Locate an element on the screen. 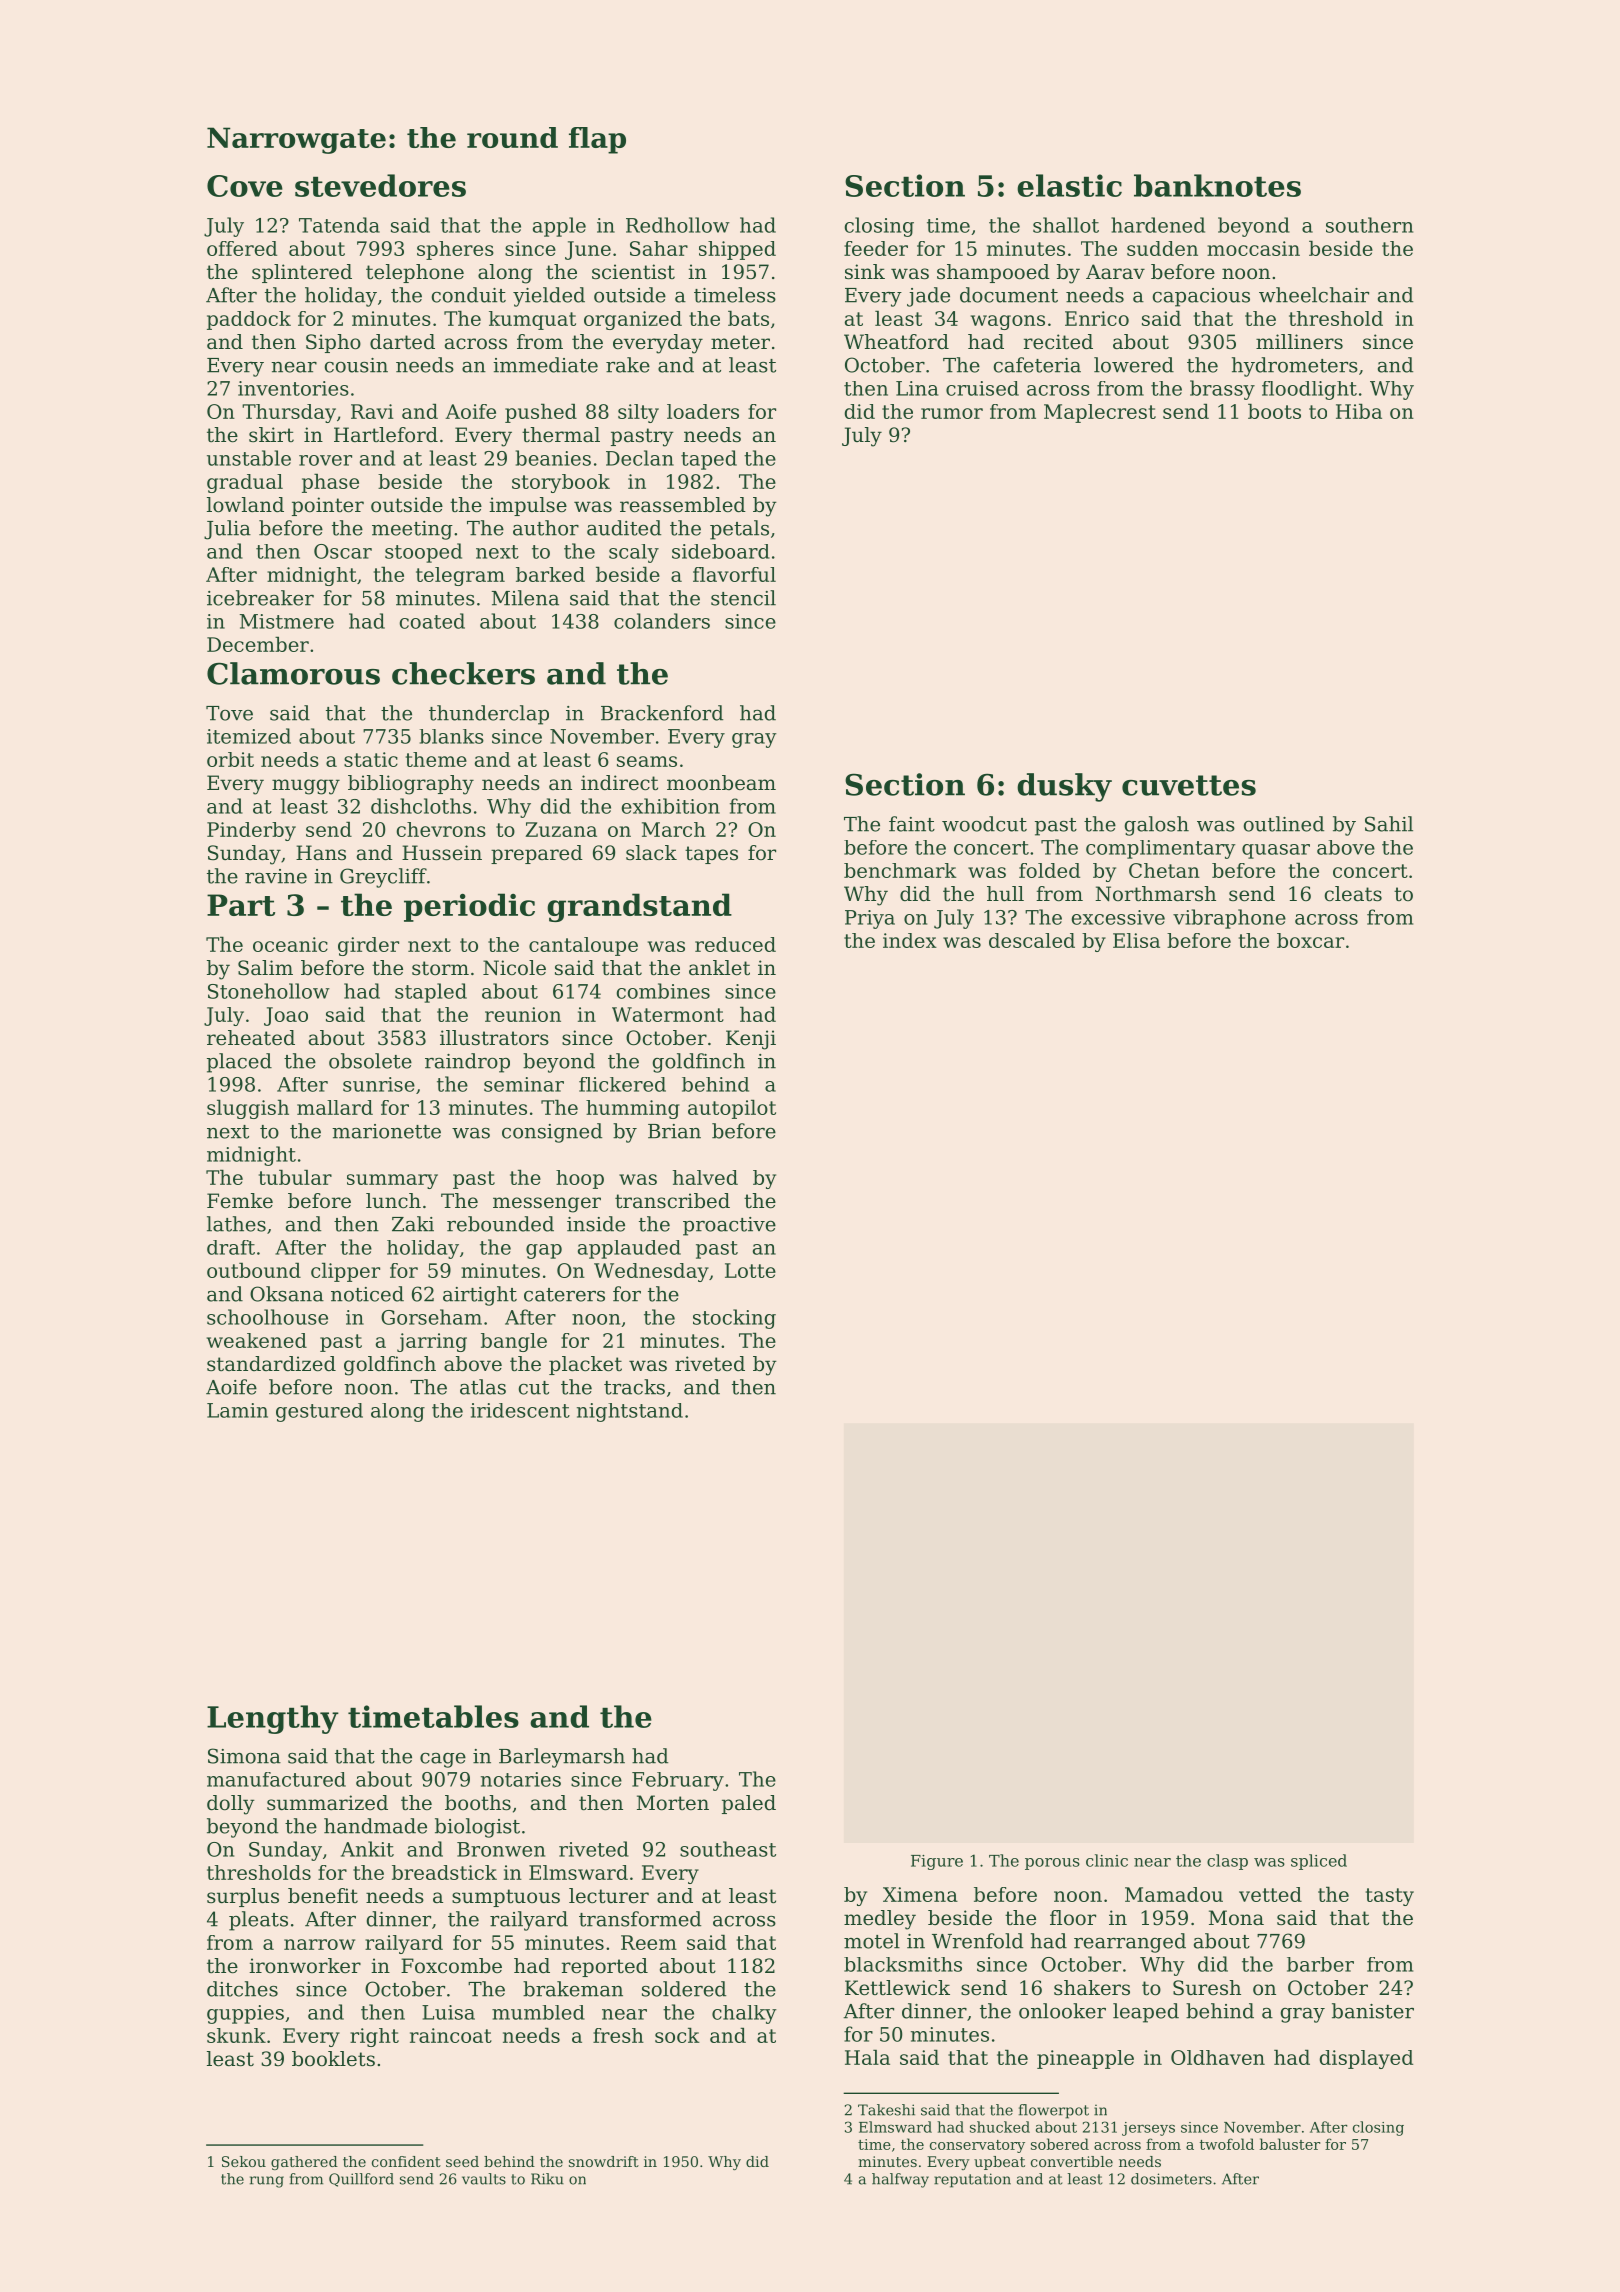  Lengthy is located at coordinates (273, 1719).
